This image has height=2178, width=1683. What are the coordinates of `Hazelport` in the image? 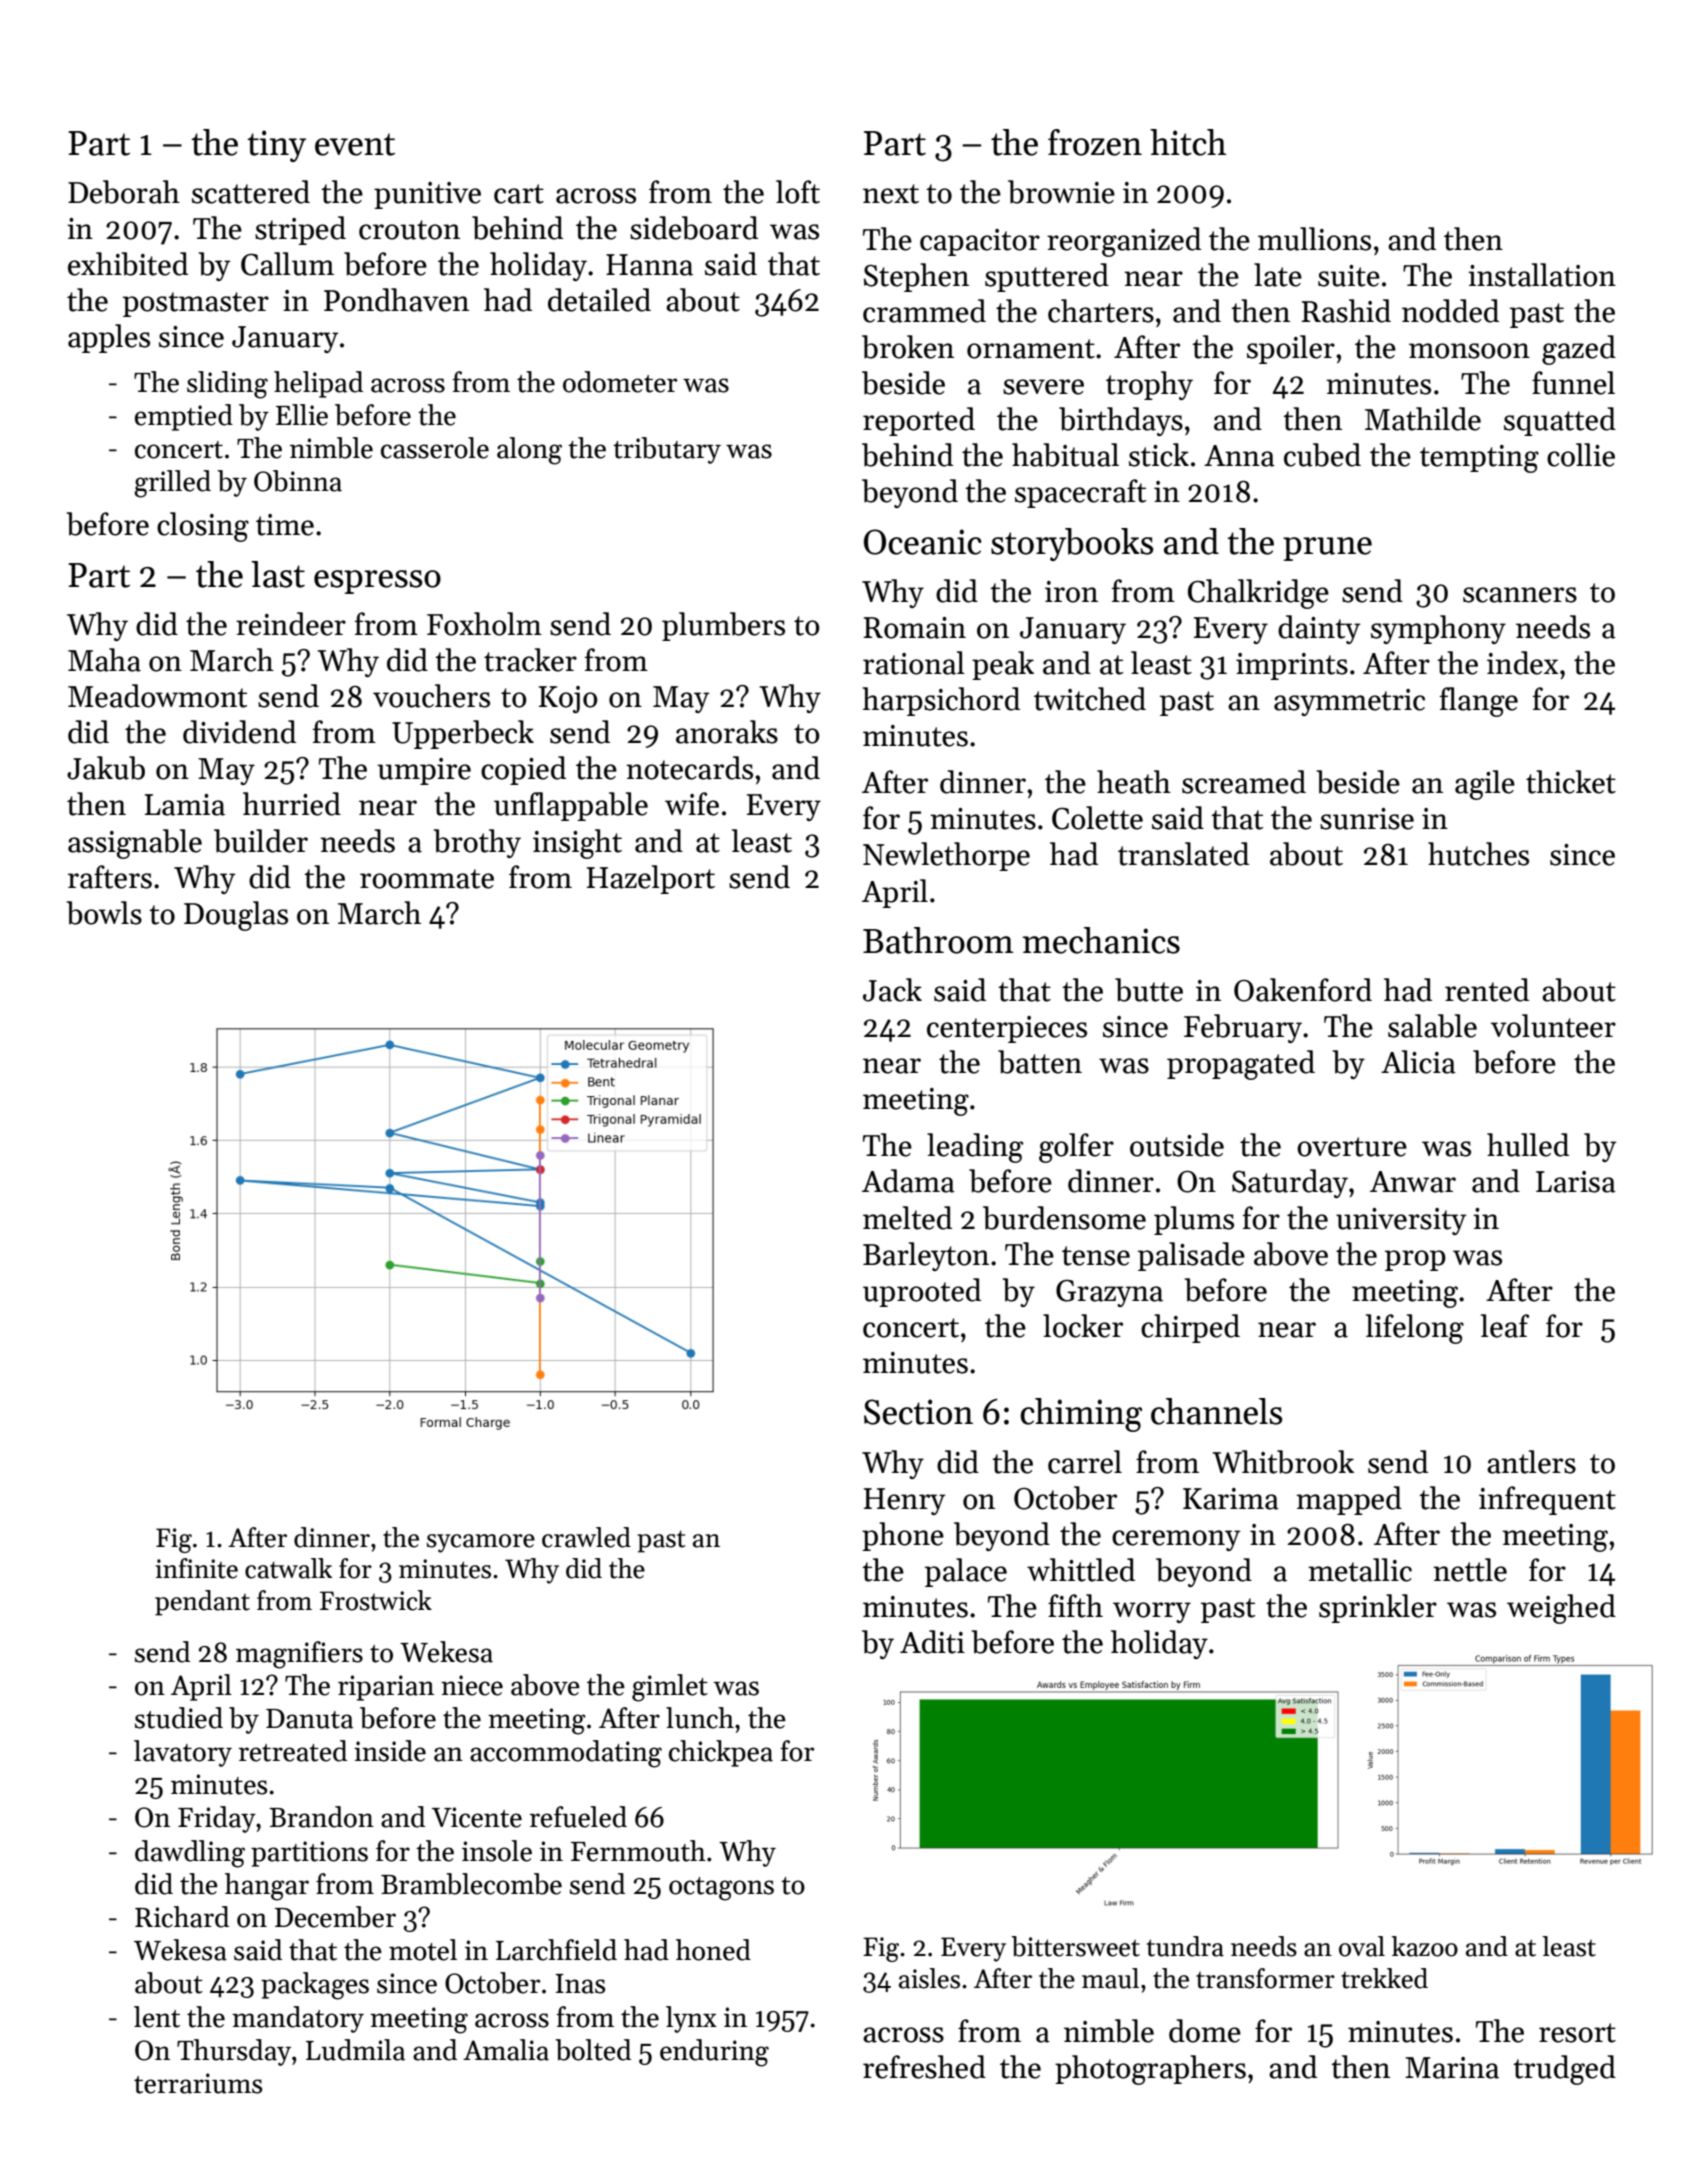 It's located at (651, 879).
